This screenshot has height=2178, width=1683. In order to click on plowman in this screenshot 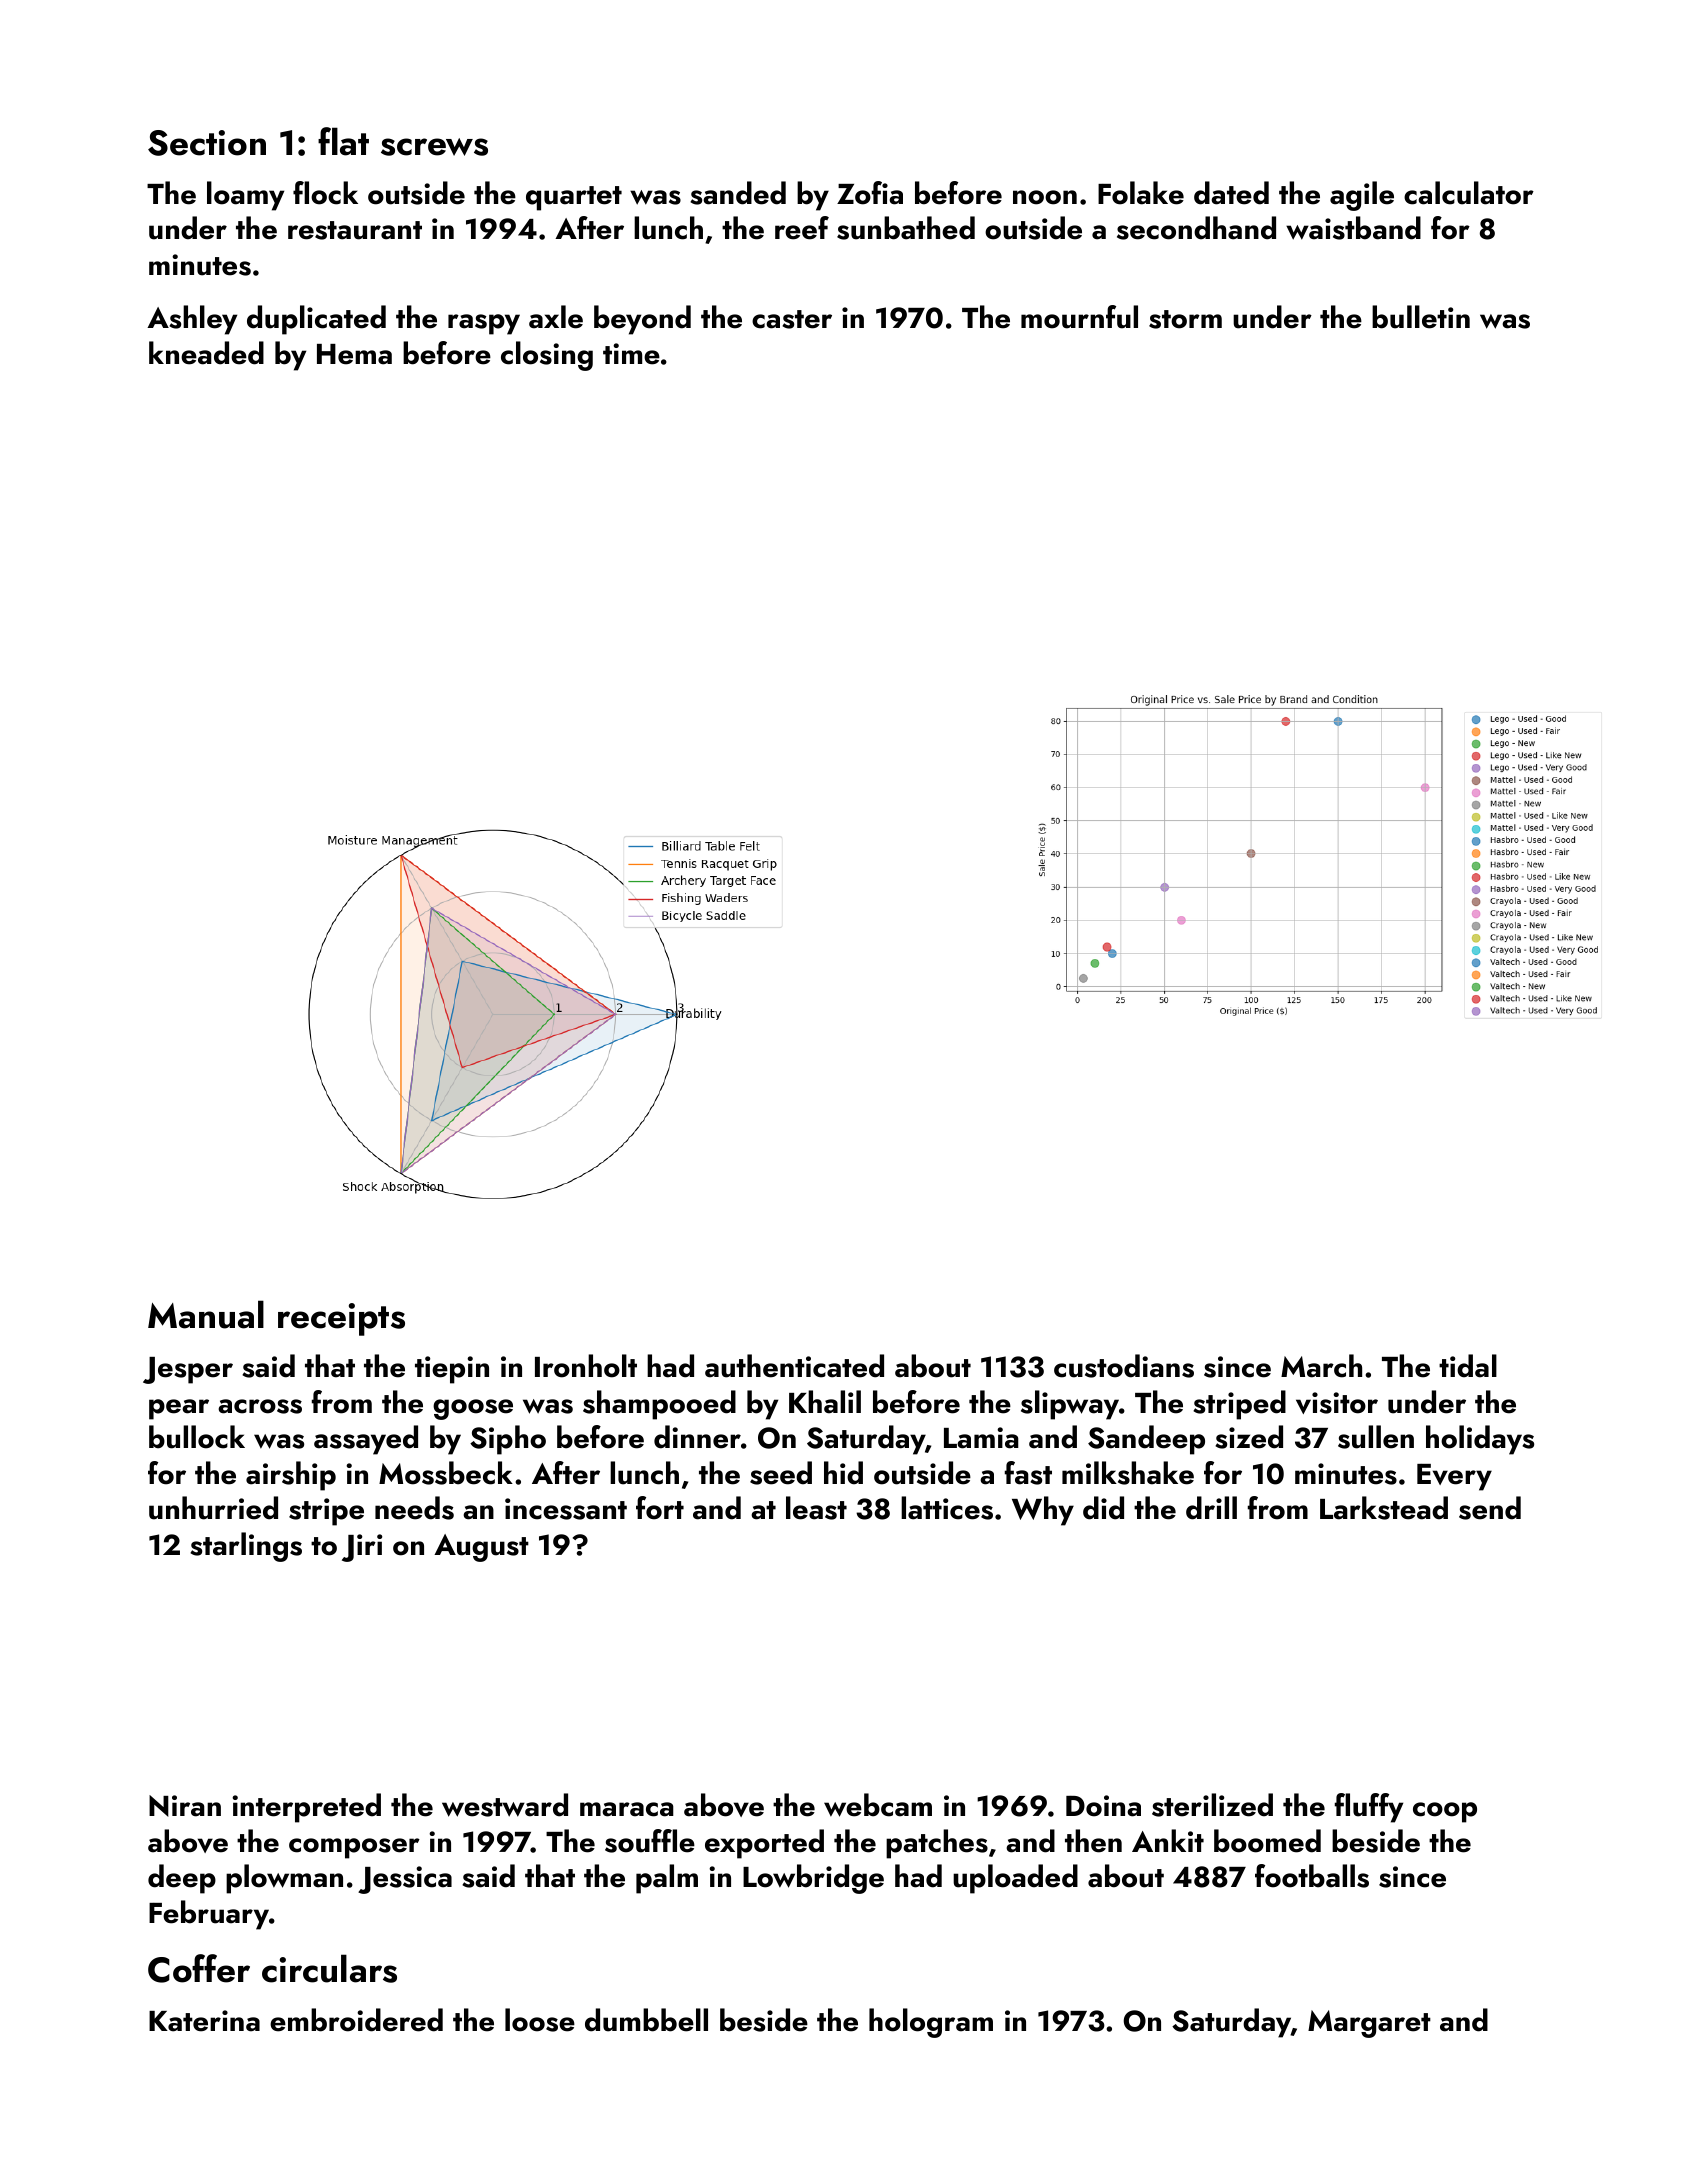, I will do `click(284, 1879)`.
